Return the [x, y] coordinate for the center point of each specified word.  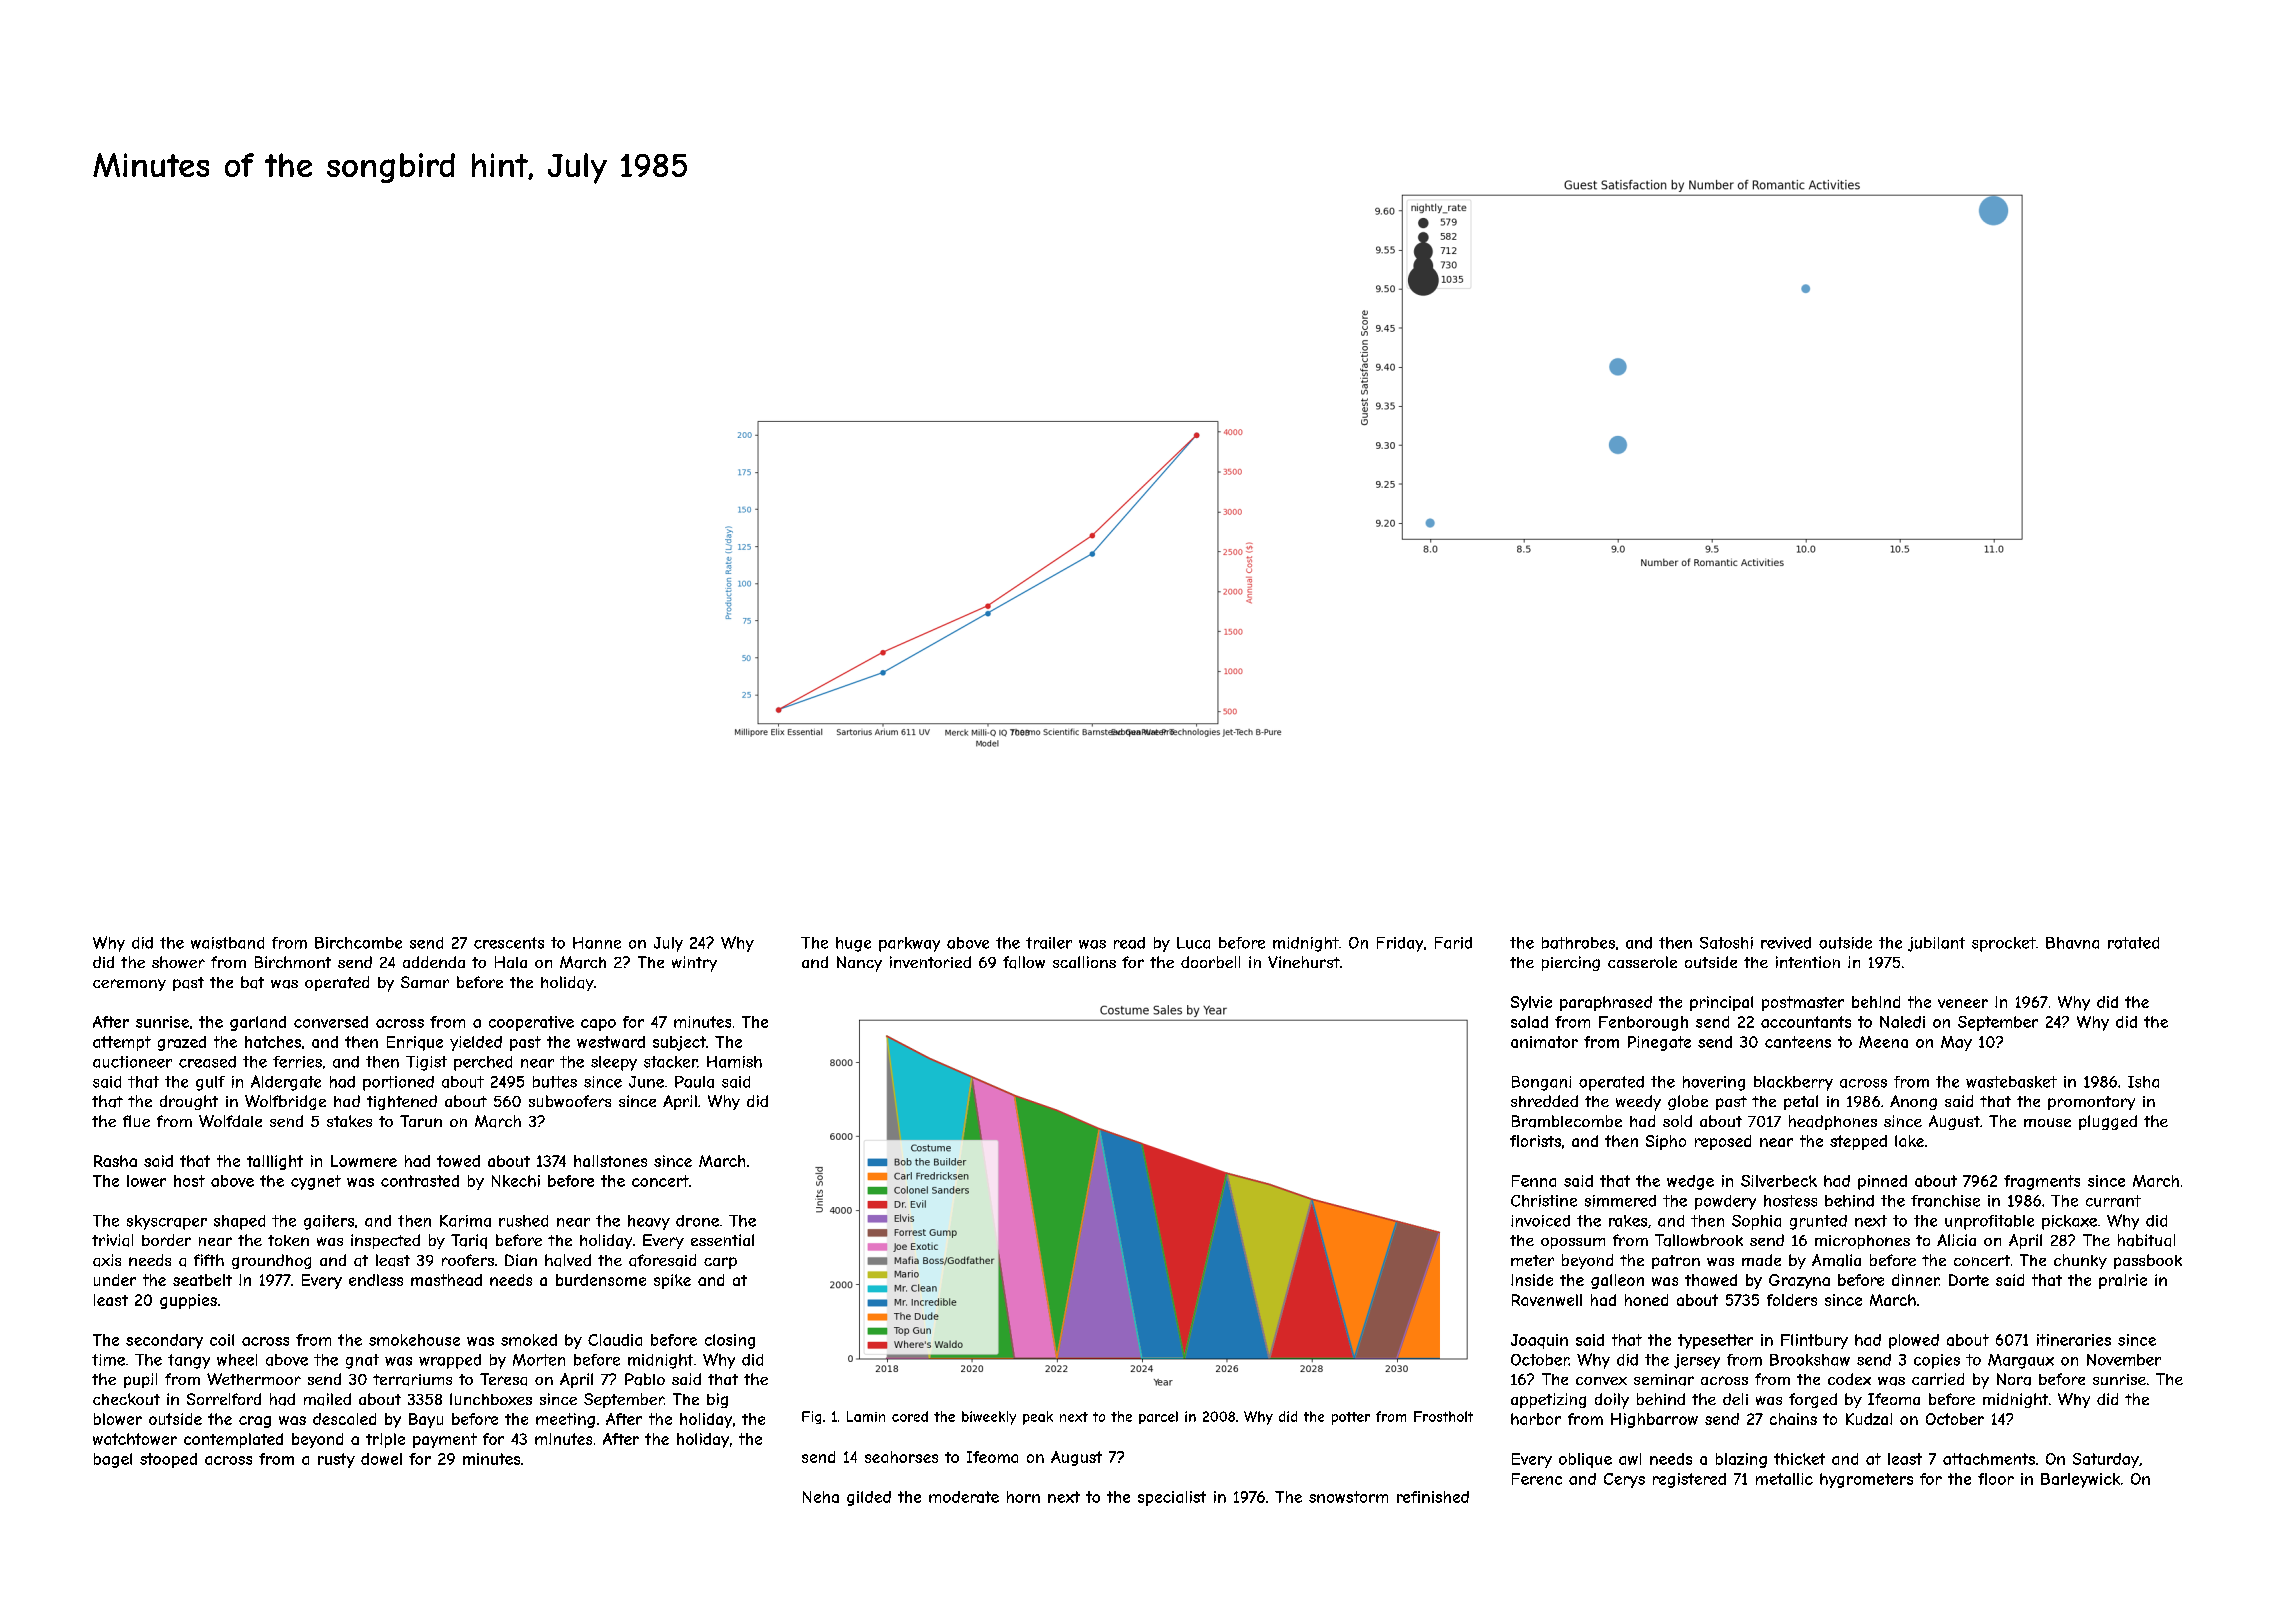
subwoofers [570, 1101]
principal [1721, 1003]
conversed [331, 1022]
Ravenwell [1547, 1300]
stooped [168, 1460]
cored [910, 1416]
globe [1688, 1102]
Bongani [1541, 1083]
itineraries [2074, 1340]
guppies [188, 1301]
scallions [1084, 962]
